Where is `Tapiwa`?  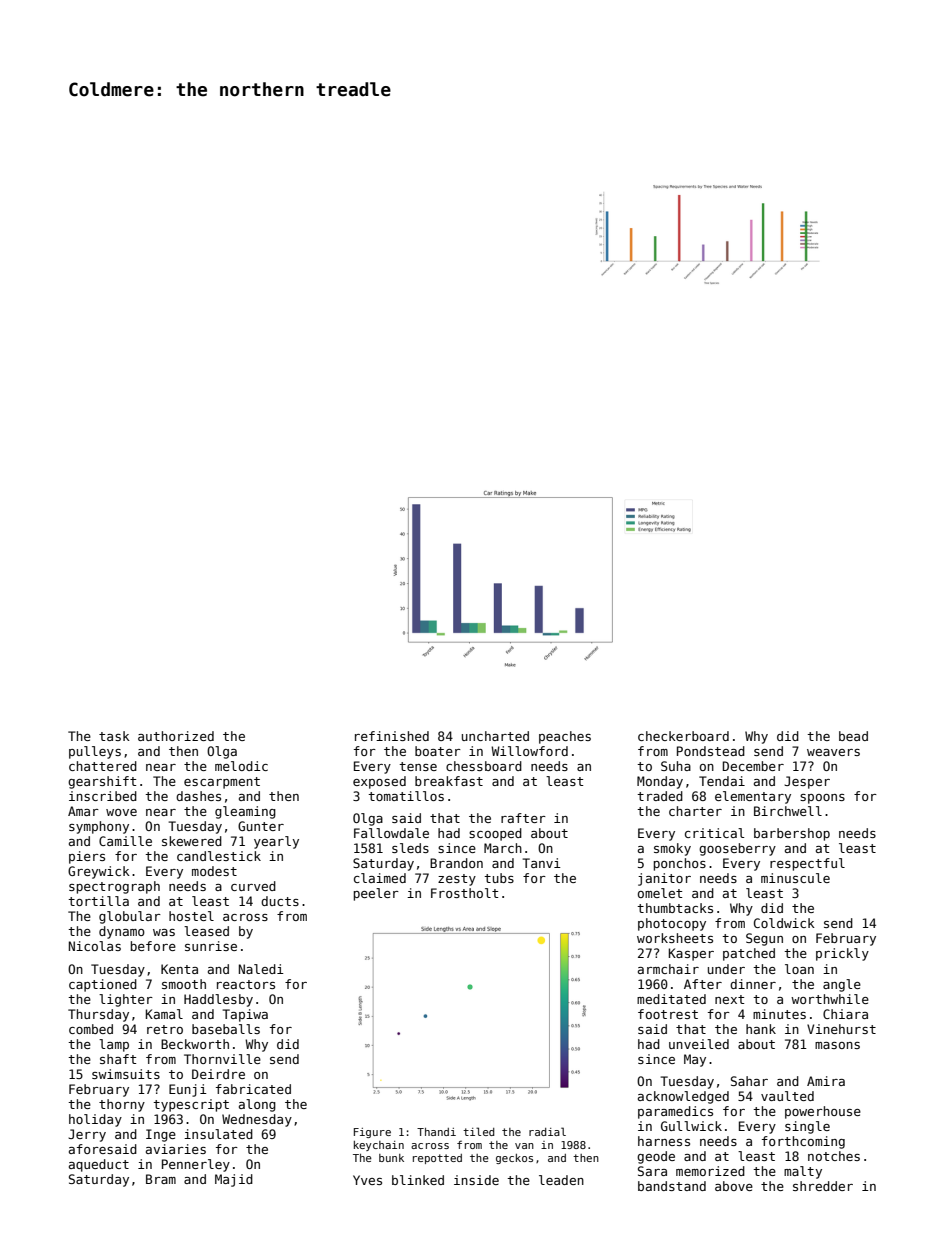 Tapiwa is located at coordinates (245, 1015).
